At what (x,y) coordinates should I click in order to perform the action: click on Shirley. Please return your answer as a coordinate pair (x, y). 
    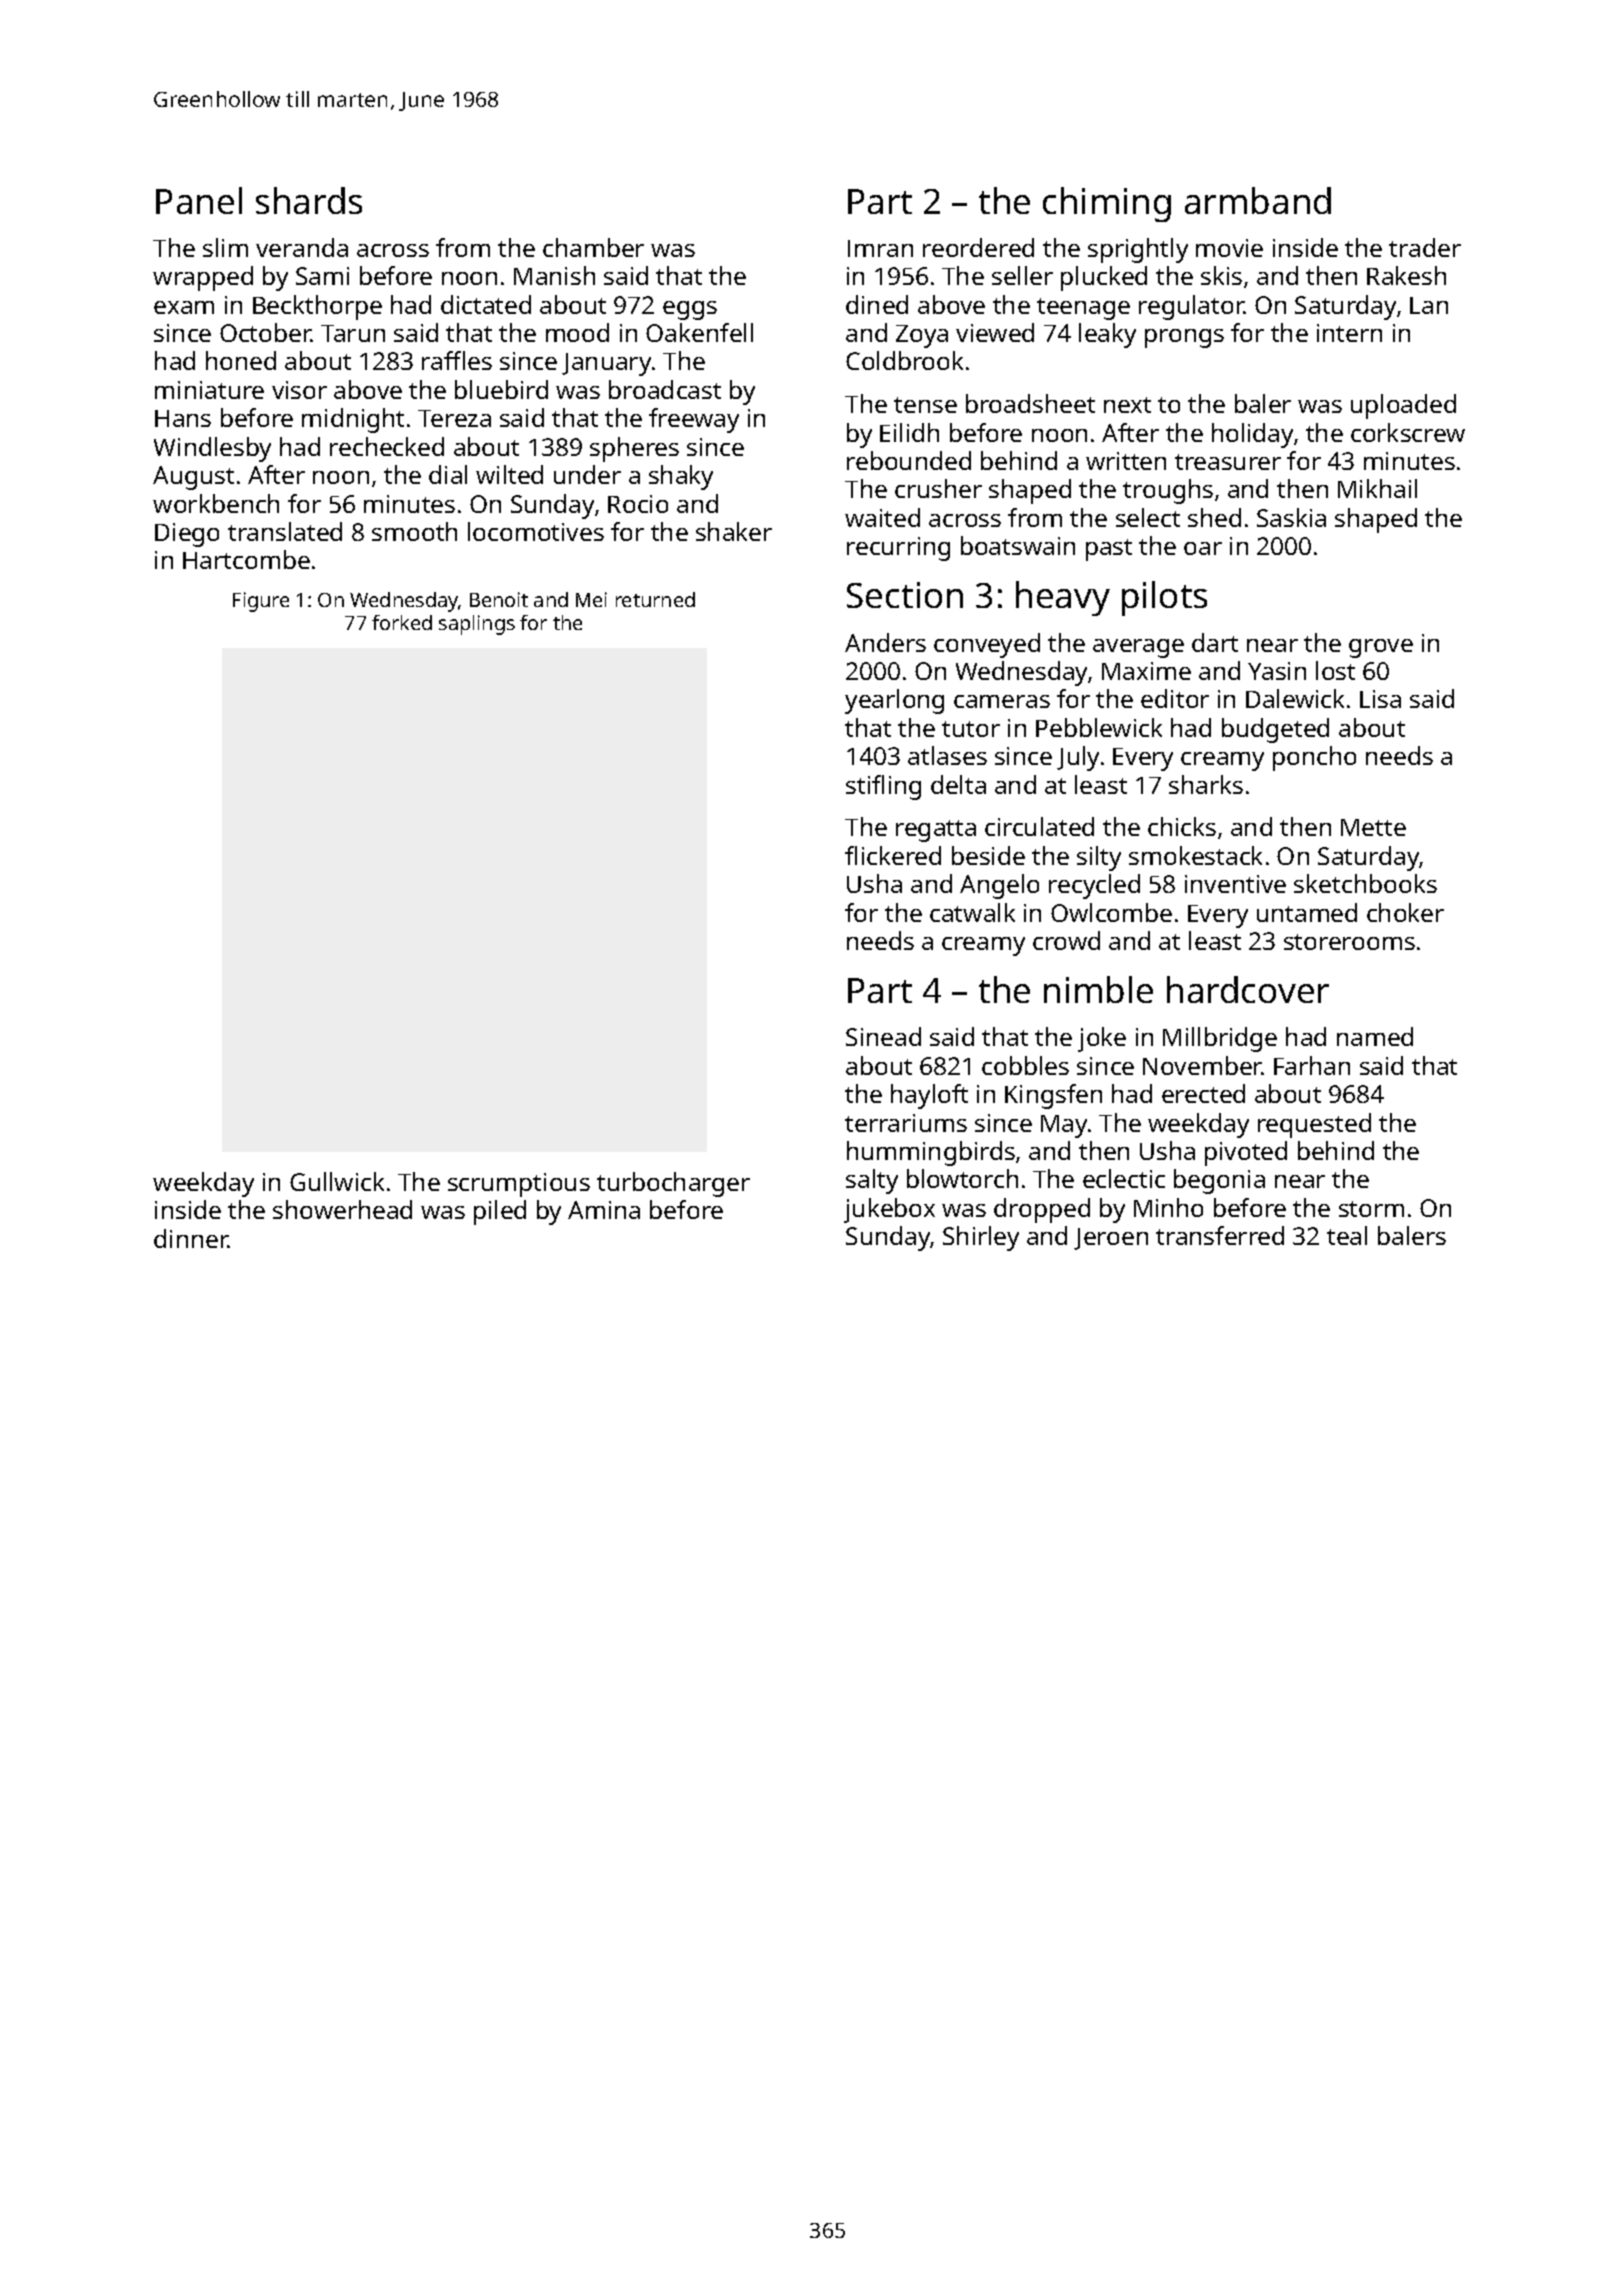
    Looking at the image, I should click on (981, 1238).
